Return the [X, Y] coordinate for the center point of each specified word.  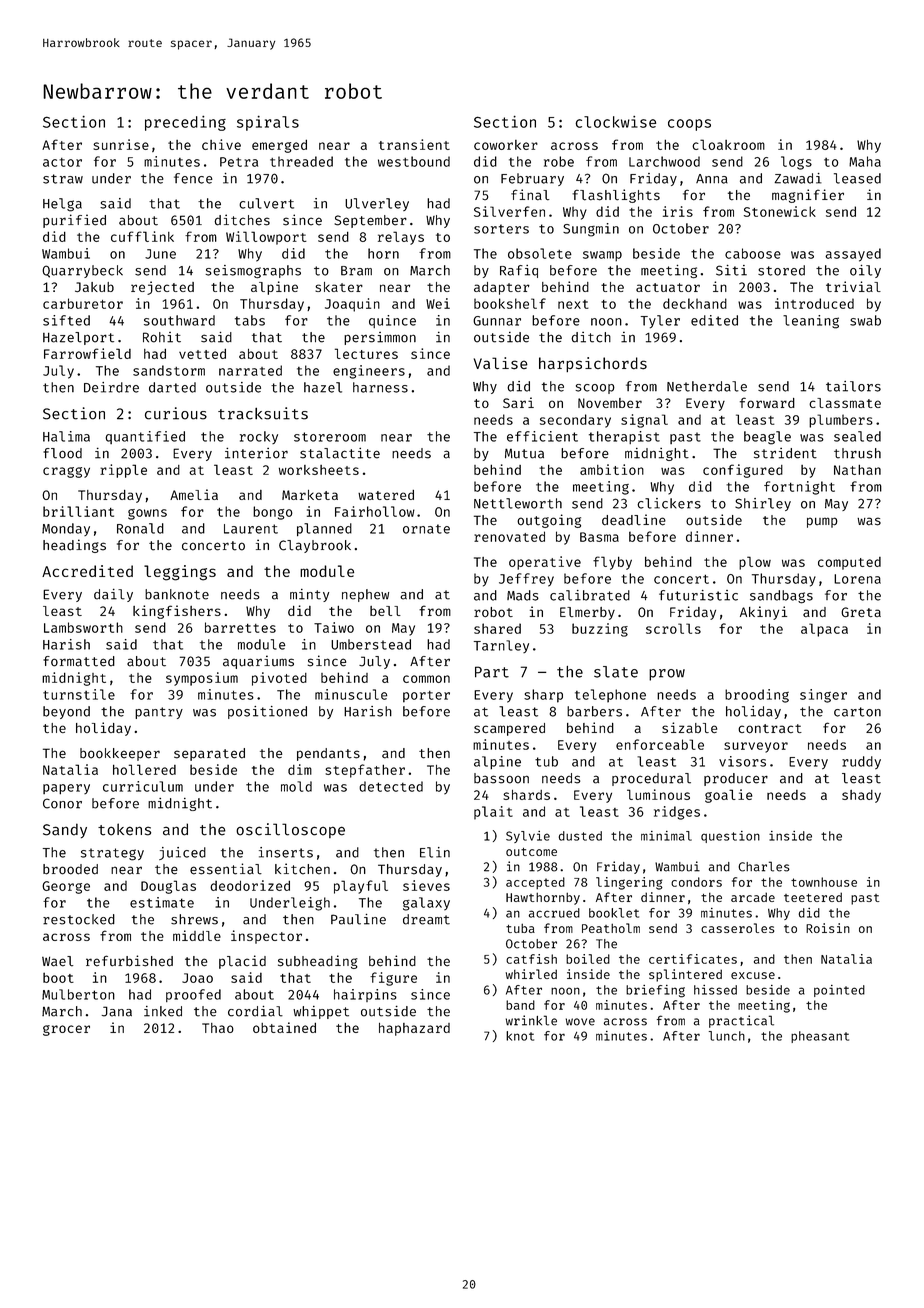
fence [193, 178]
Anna [712, 179]
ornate [426, 529]
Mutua [524, 453]
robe [559, 161]
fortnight [799, 488]
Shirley [763, 504]
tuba [520, 928]
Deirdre [111, 387]
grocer [66, 1030]
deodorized [250, 885]
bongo [273, 513]
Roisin [828, 928]
